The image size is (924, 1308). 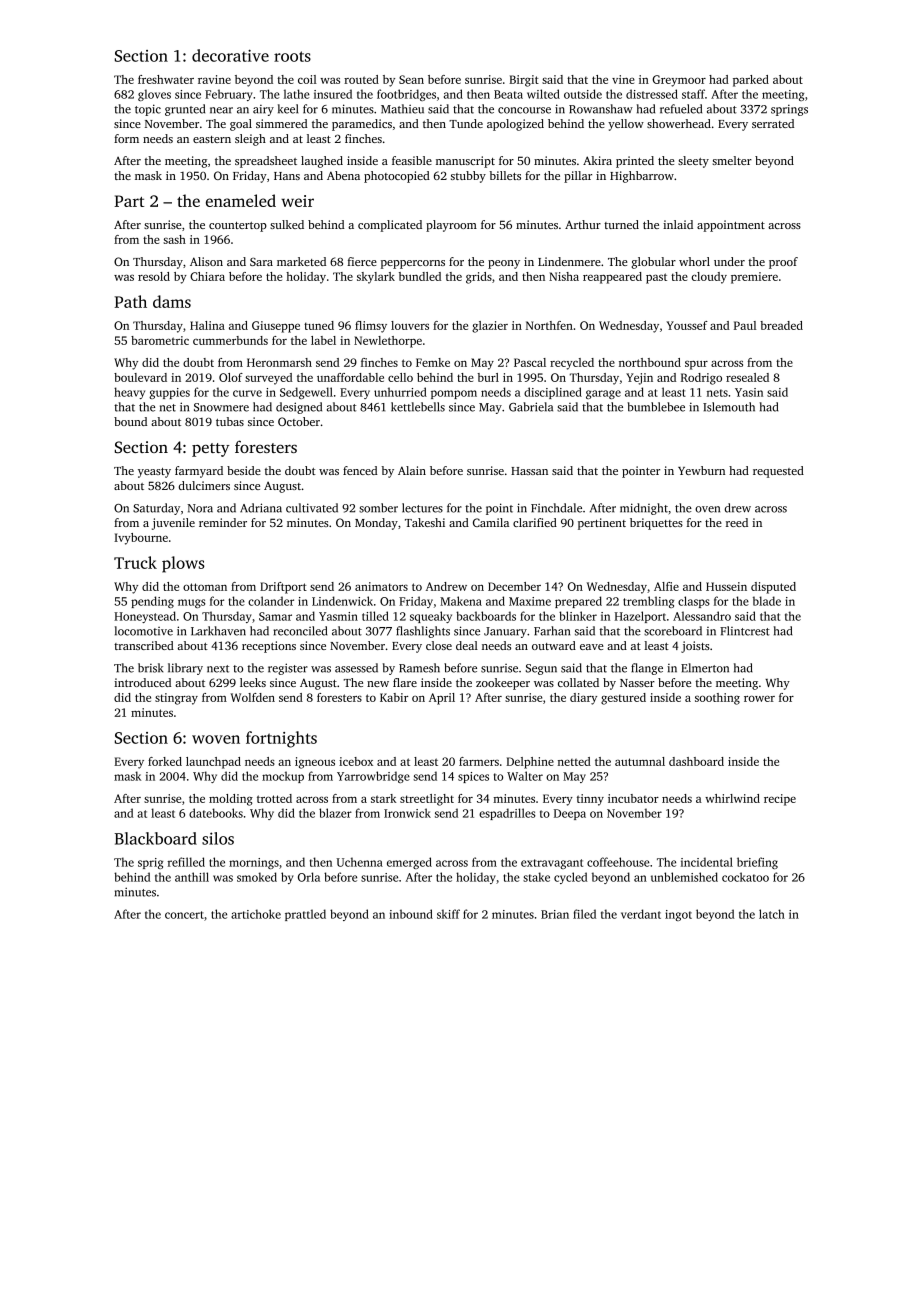 What do you see at coordinates (773, 588) in the screenshot?
I see `disputed` at bounding box center [773, 588].
